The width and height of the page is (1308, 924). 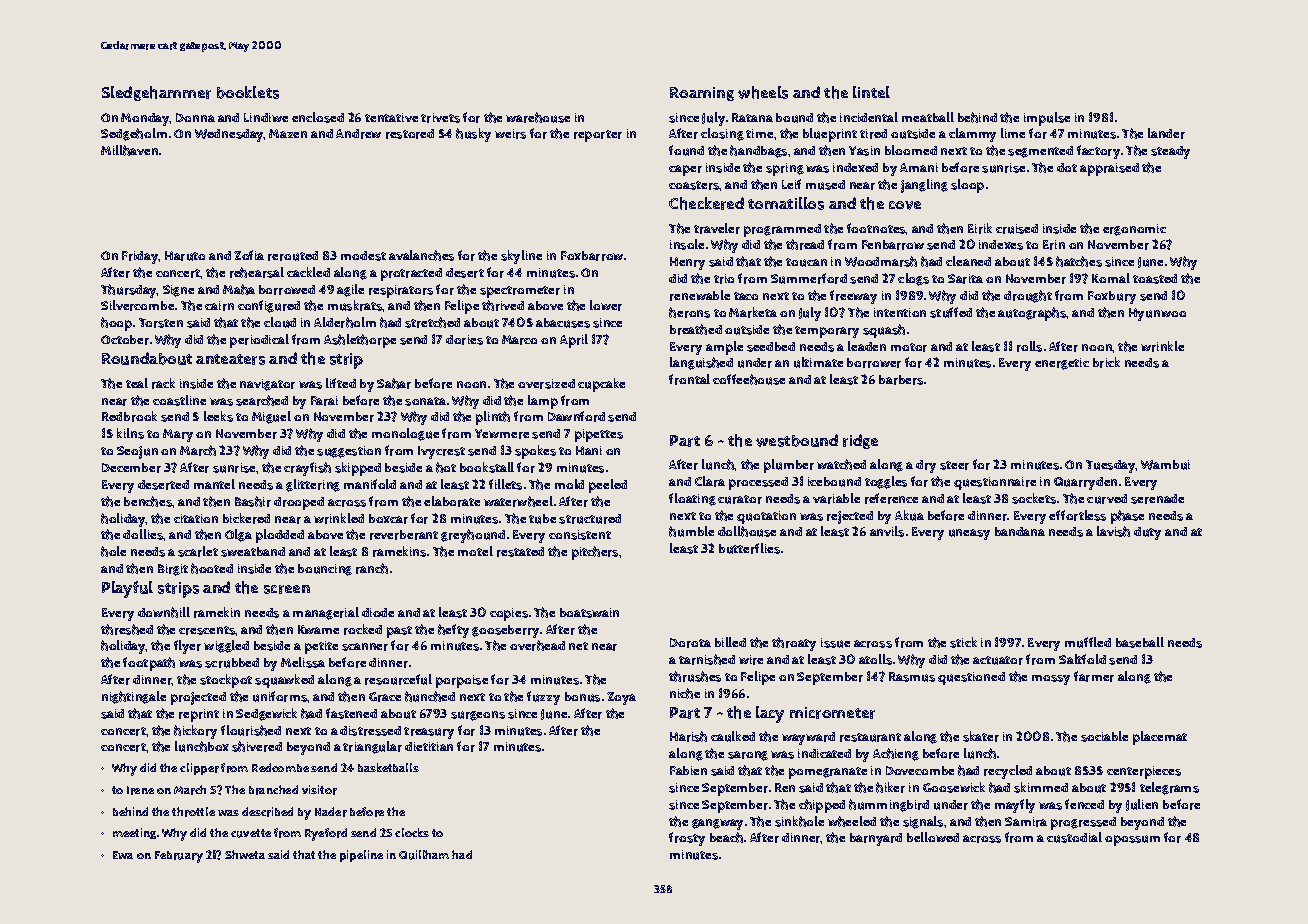 I want to click on wheels, so click(x=763, y=92).
